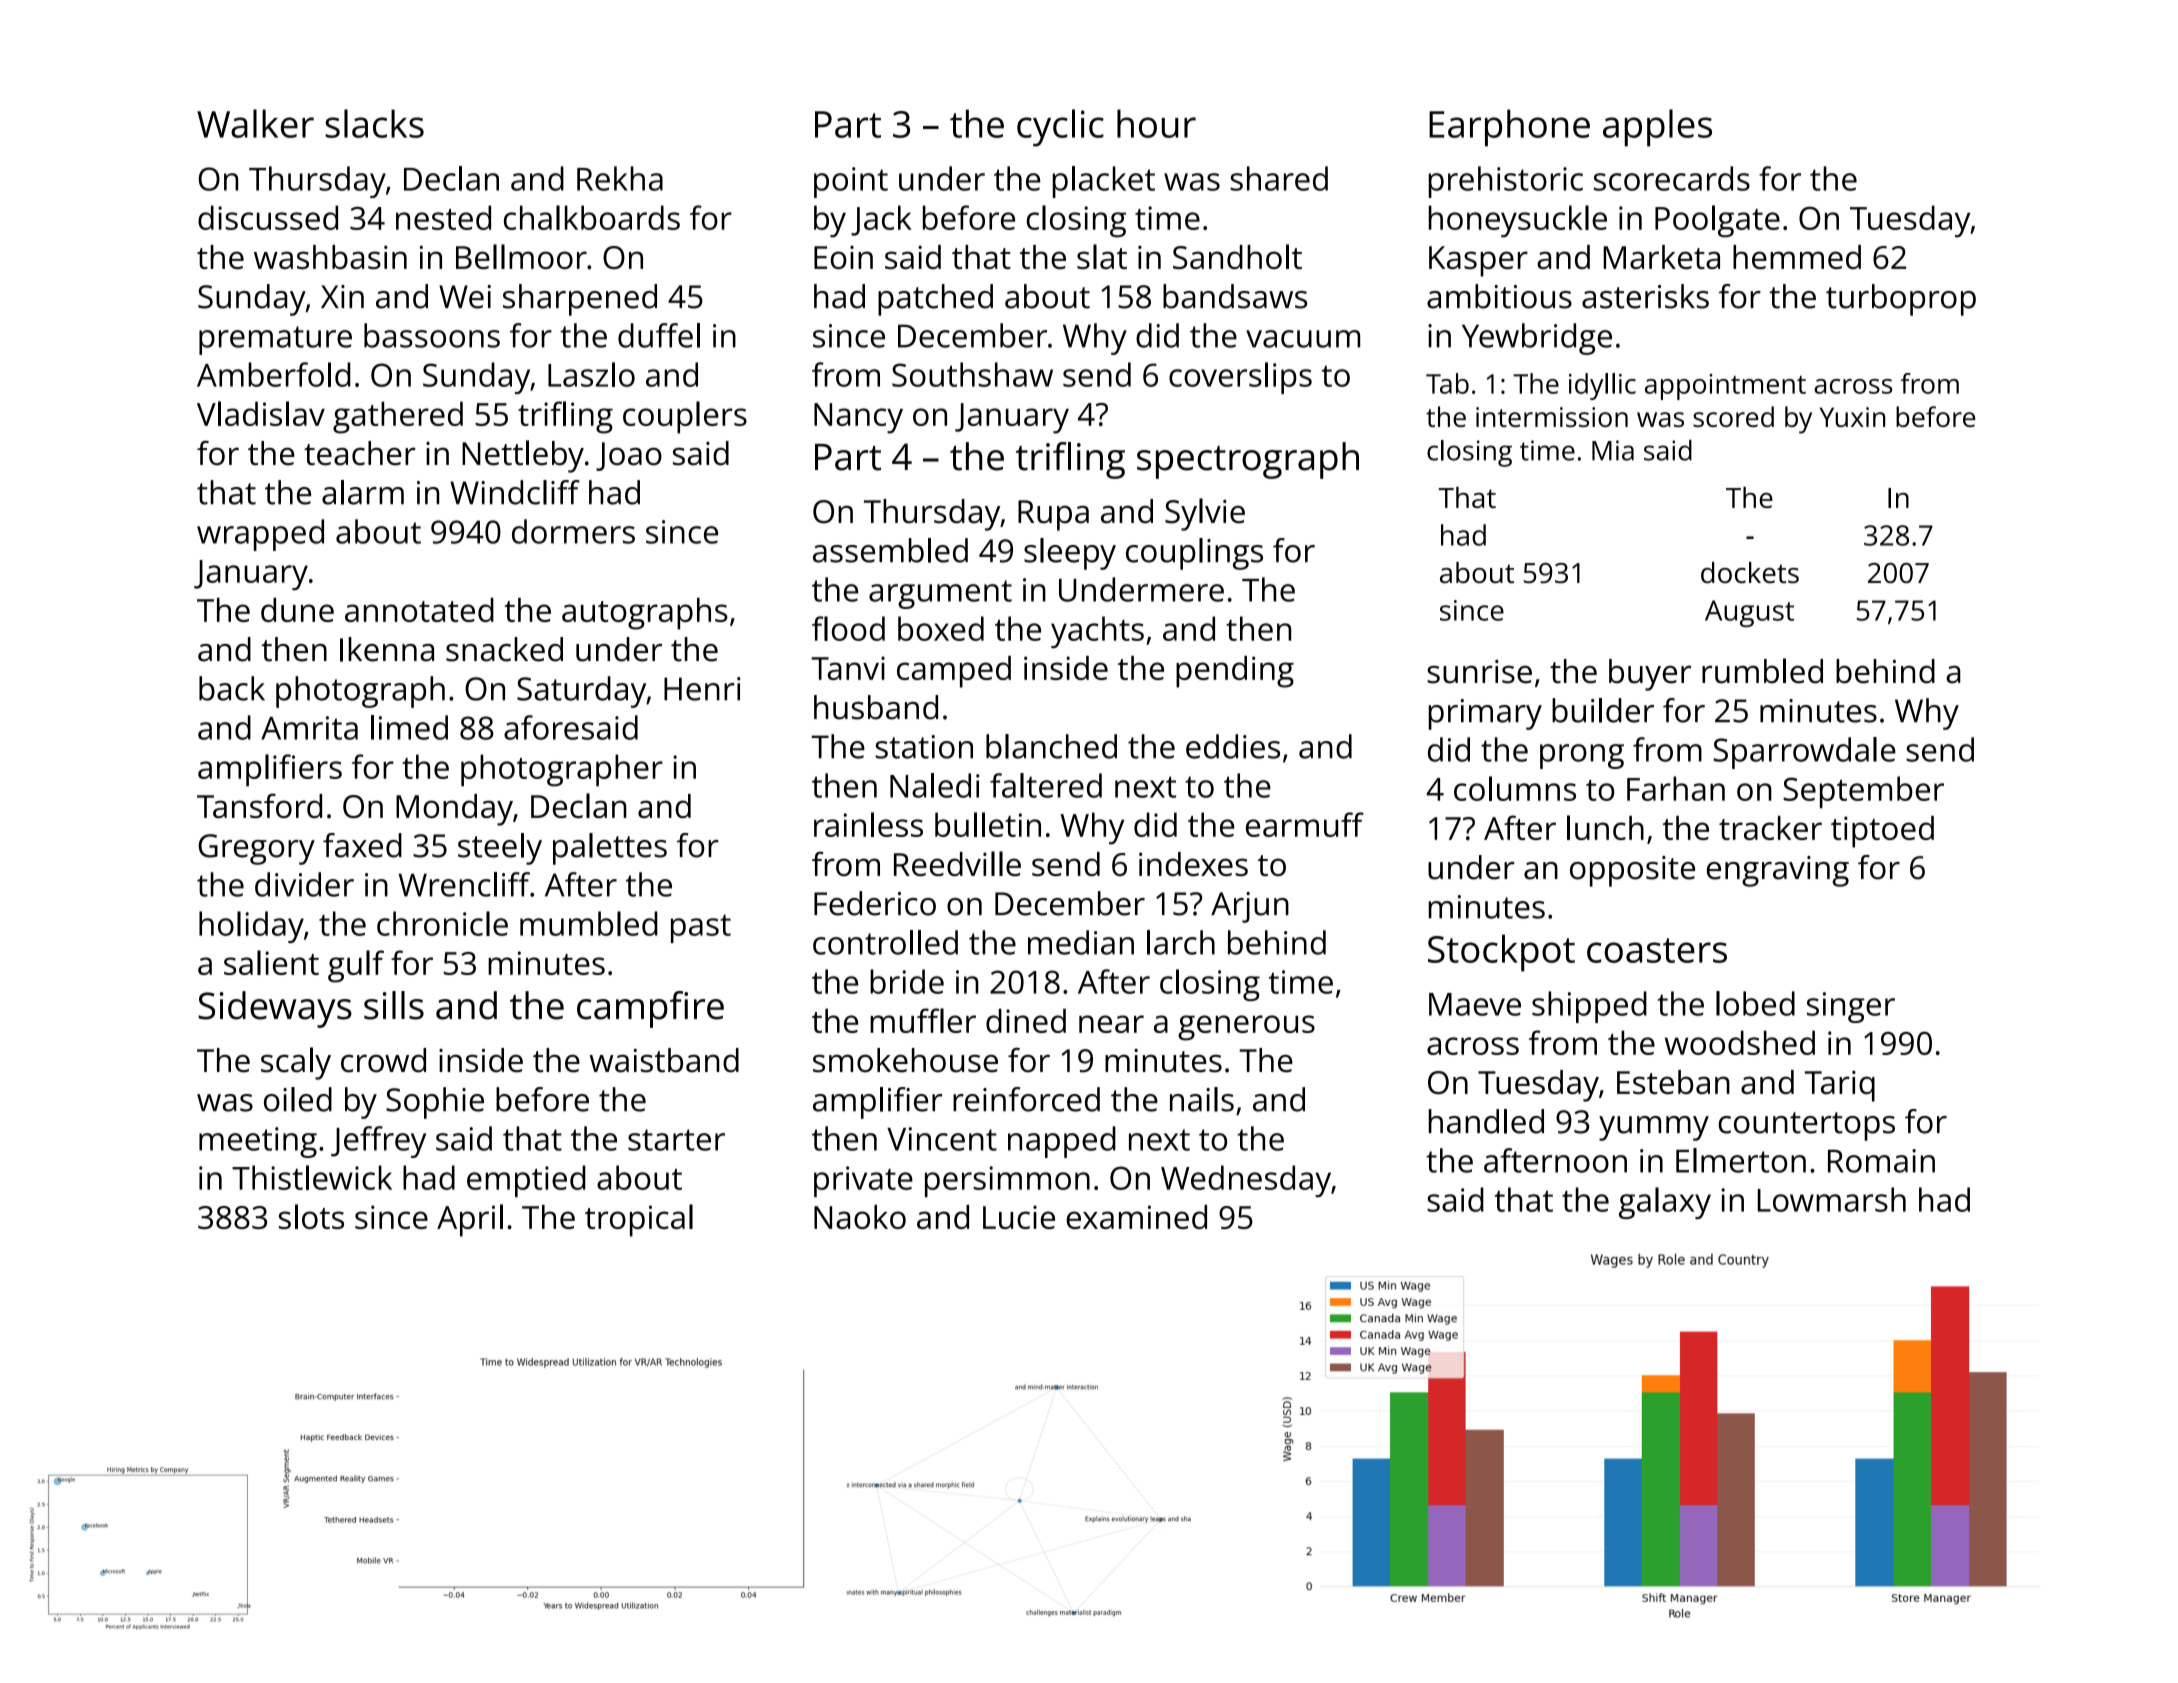 This document has width=2178, height=1683. I want to click on hour, so click(1156, 123).
